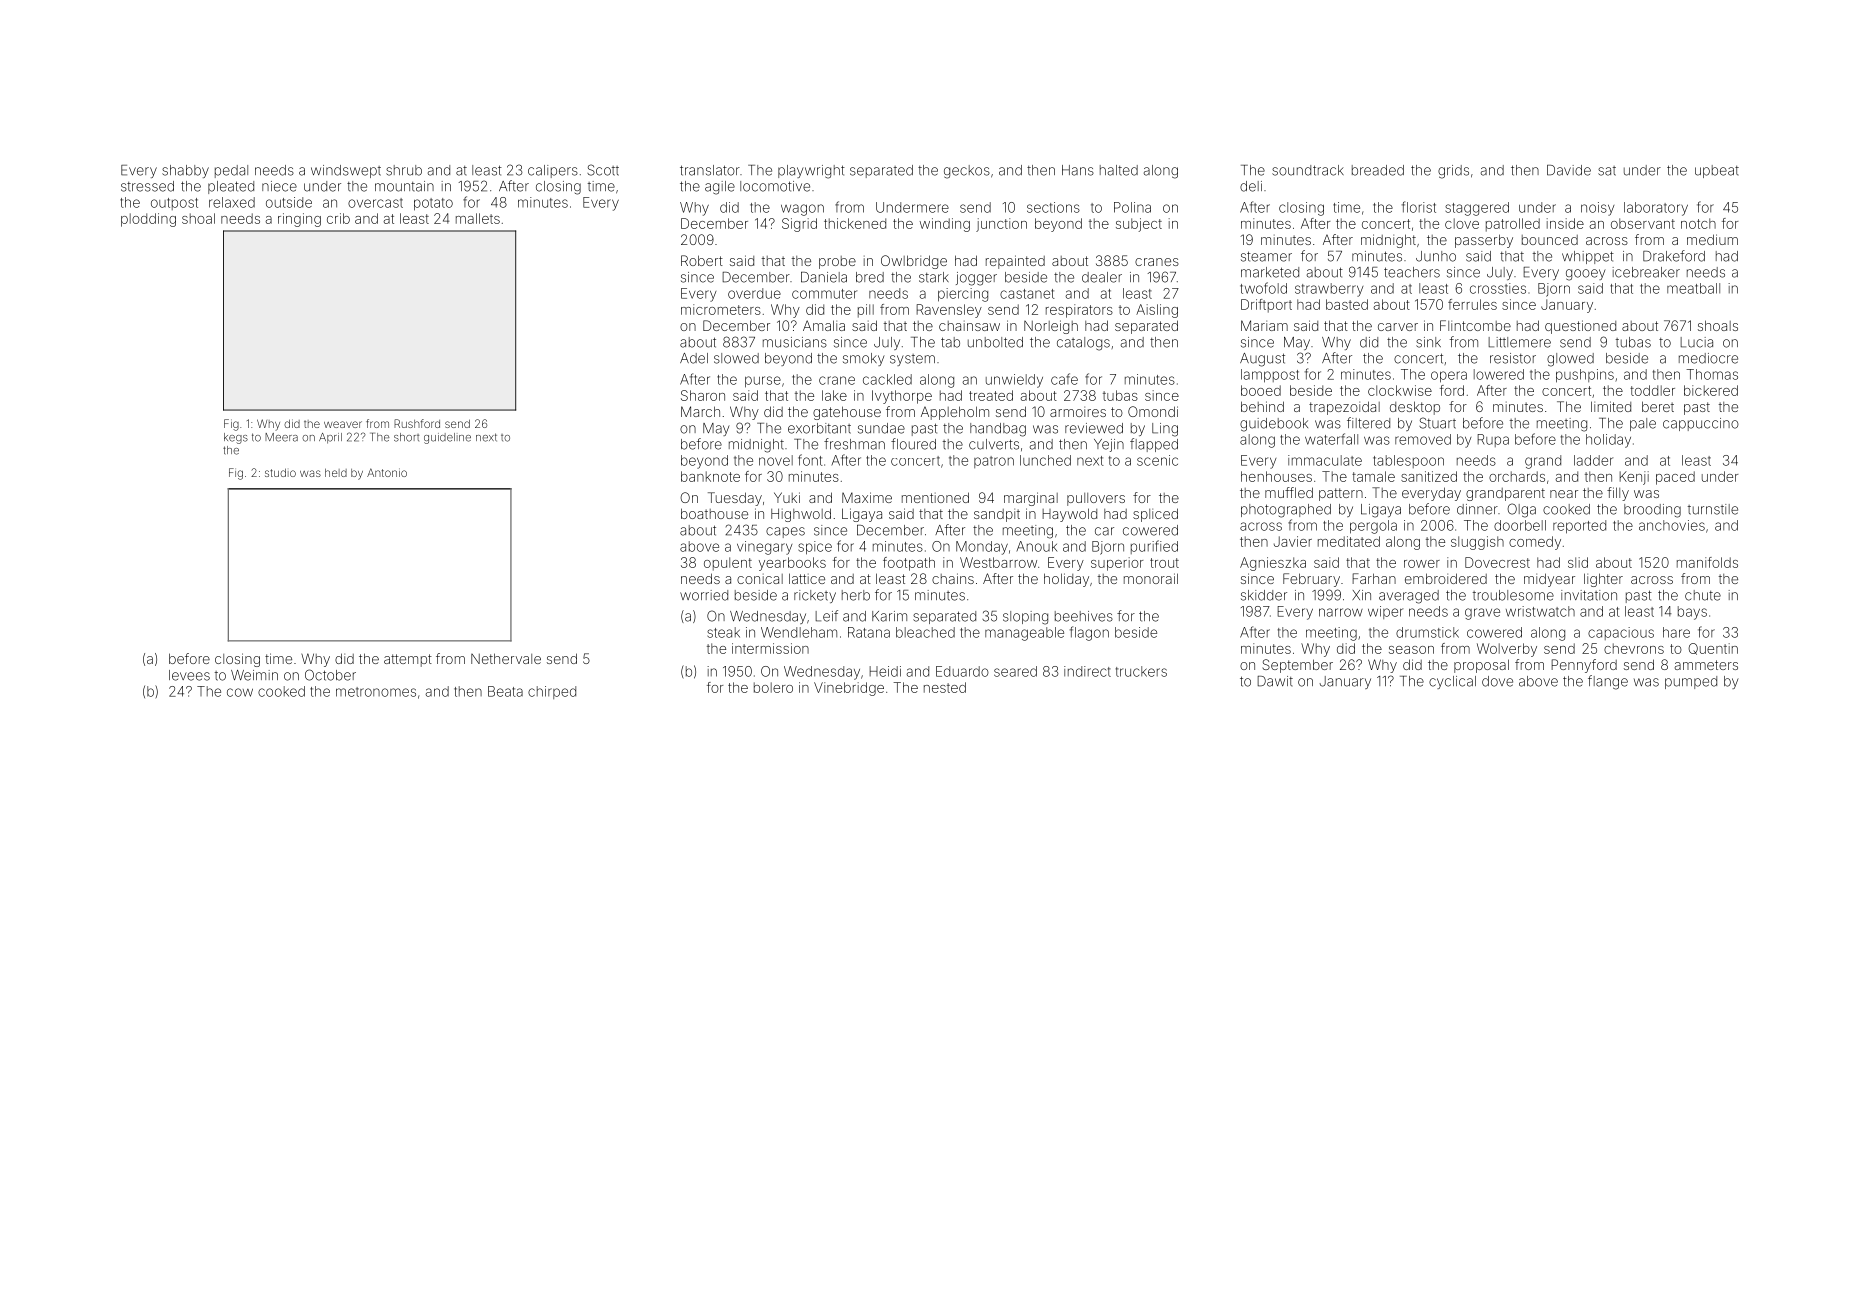  What do you see at coordinates (702, 260) in the image?
I see `Robert` at bounding box center [702, 260].
